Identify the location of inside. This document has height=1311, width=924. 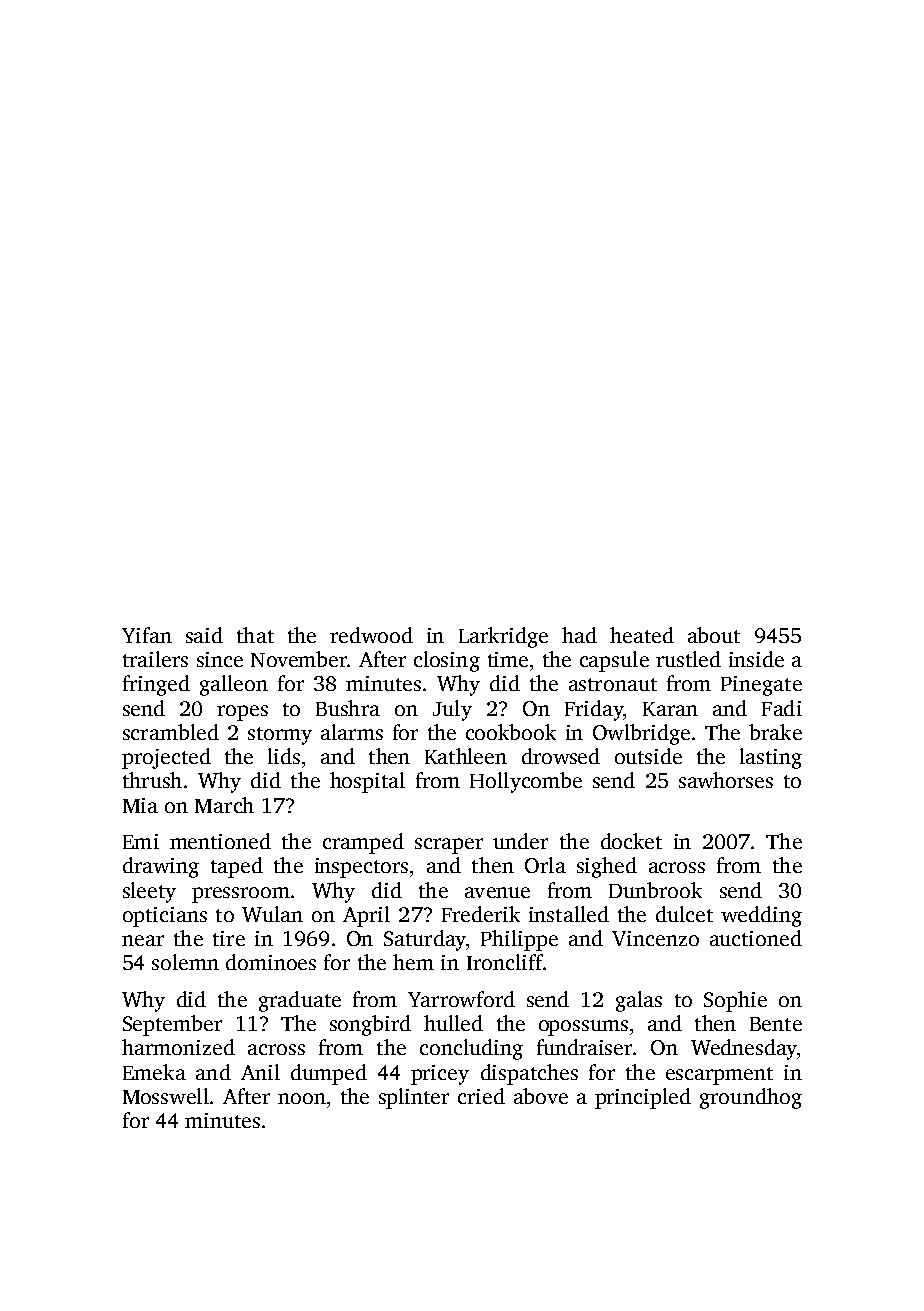
(756, 659).
